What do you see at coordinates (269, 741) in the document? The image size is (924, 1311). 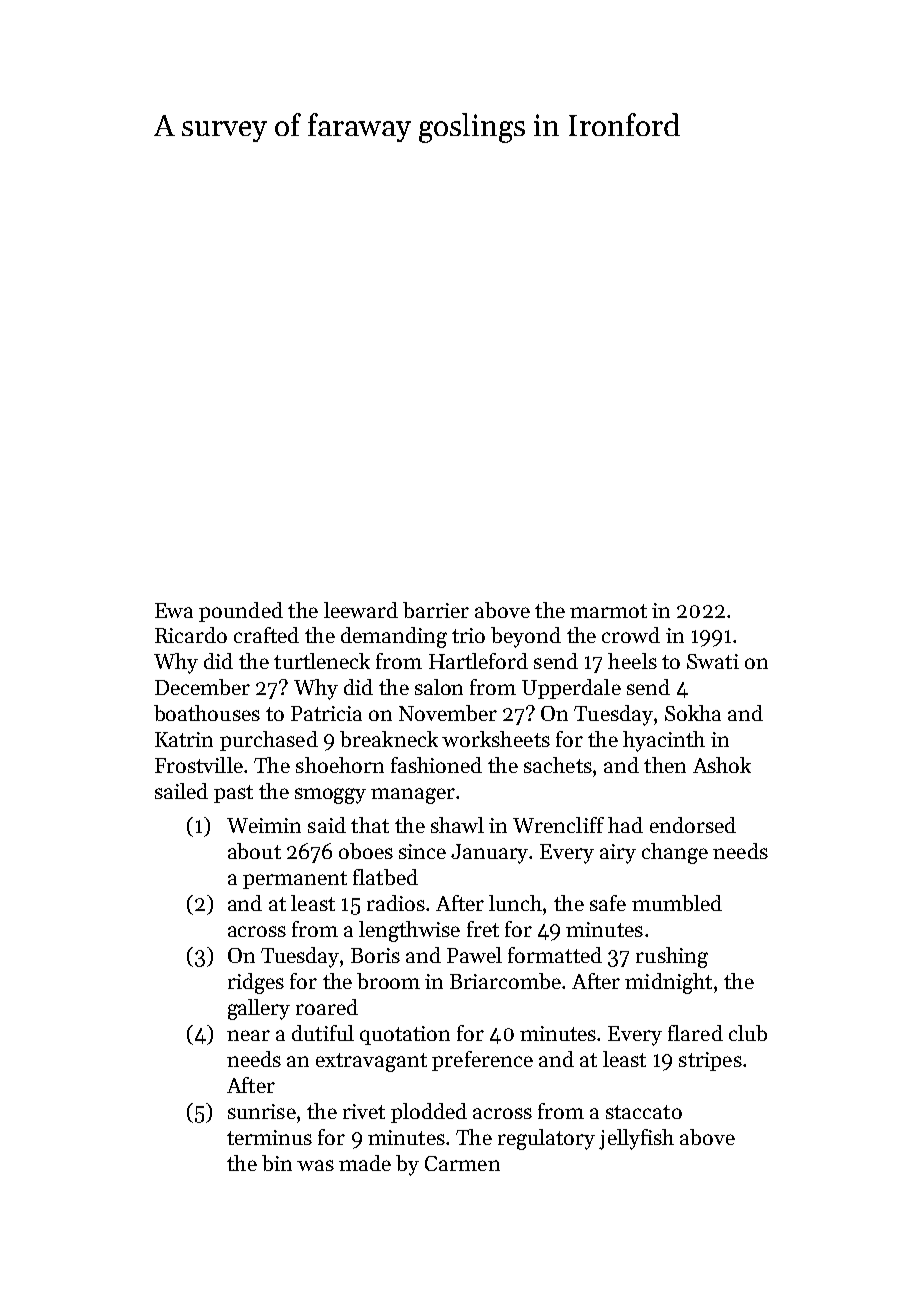 I see `purchased` at bounding box center [269, 741].
